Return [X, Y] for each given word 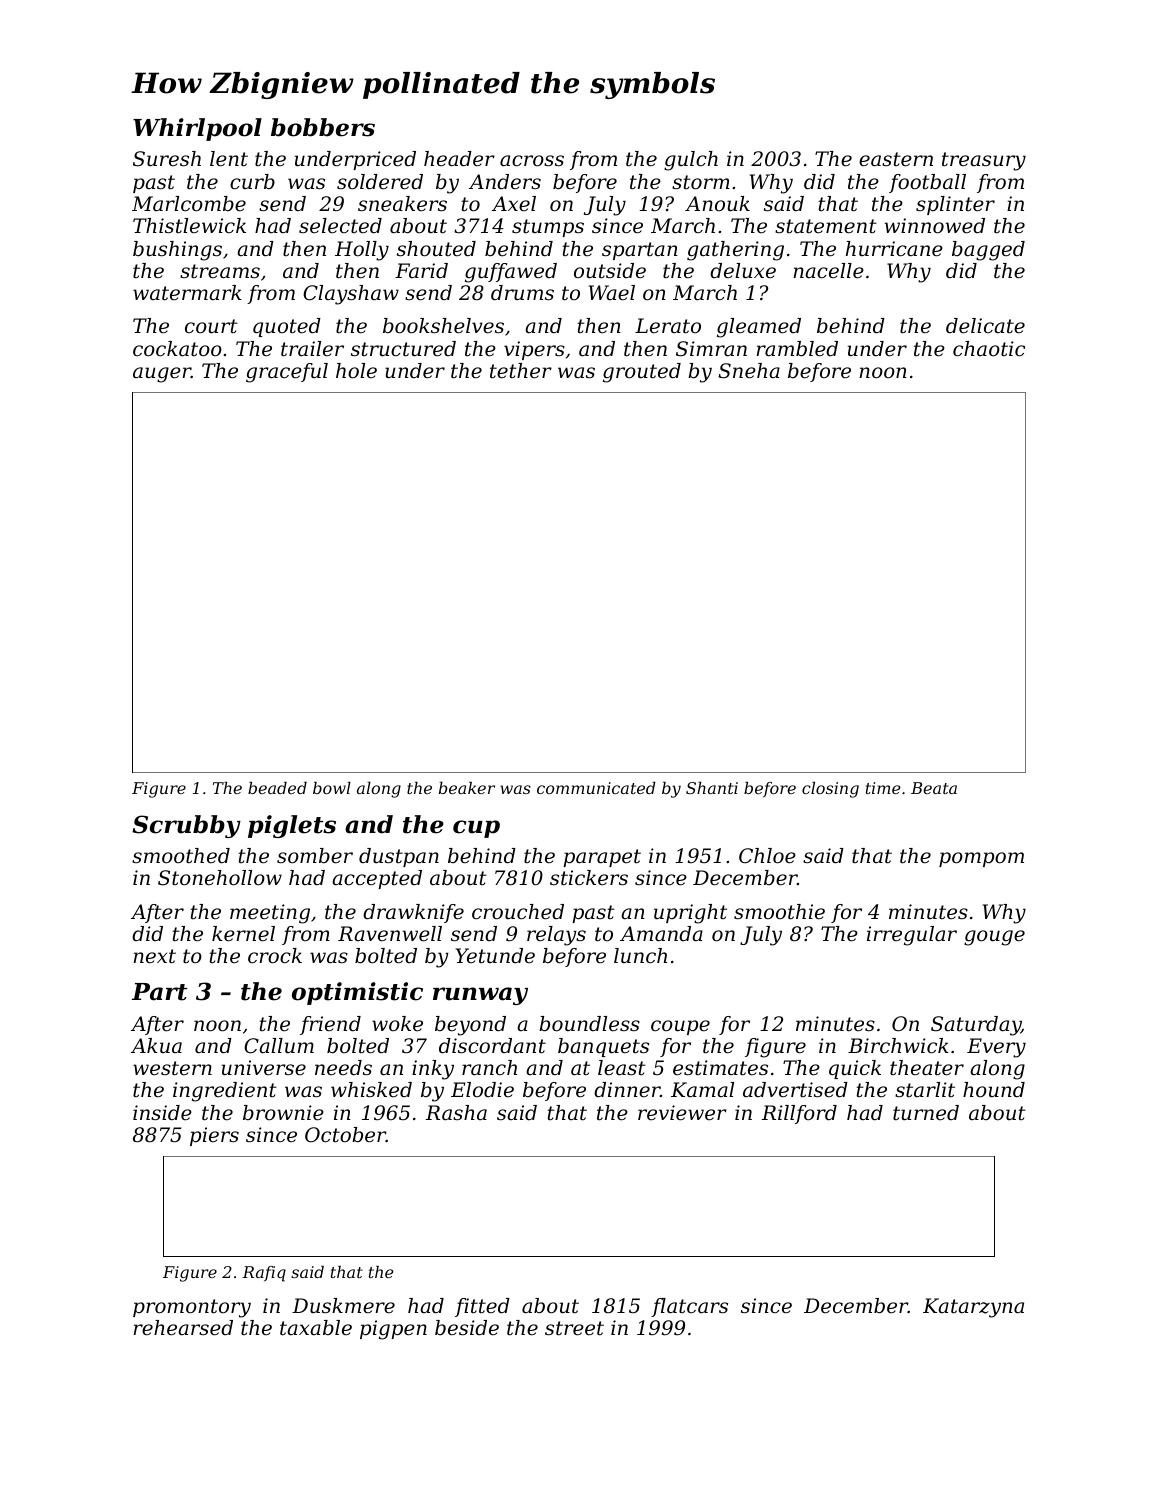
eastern [896, 159]
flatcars [689, 1307]
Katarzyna [973, 1308]
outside [610, 271]
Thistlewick [189, 226]
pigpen [393, 1330]
